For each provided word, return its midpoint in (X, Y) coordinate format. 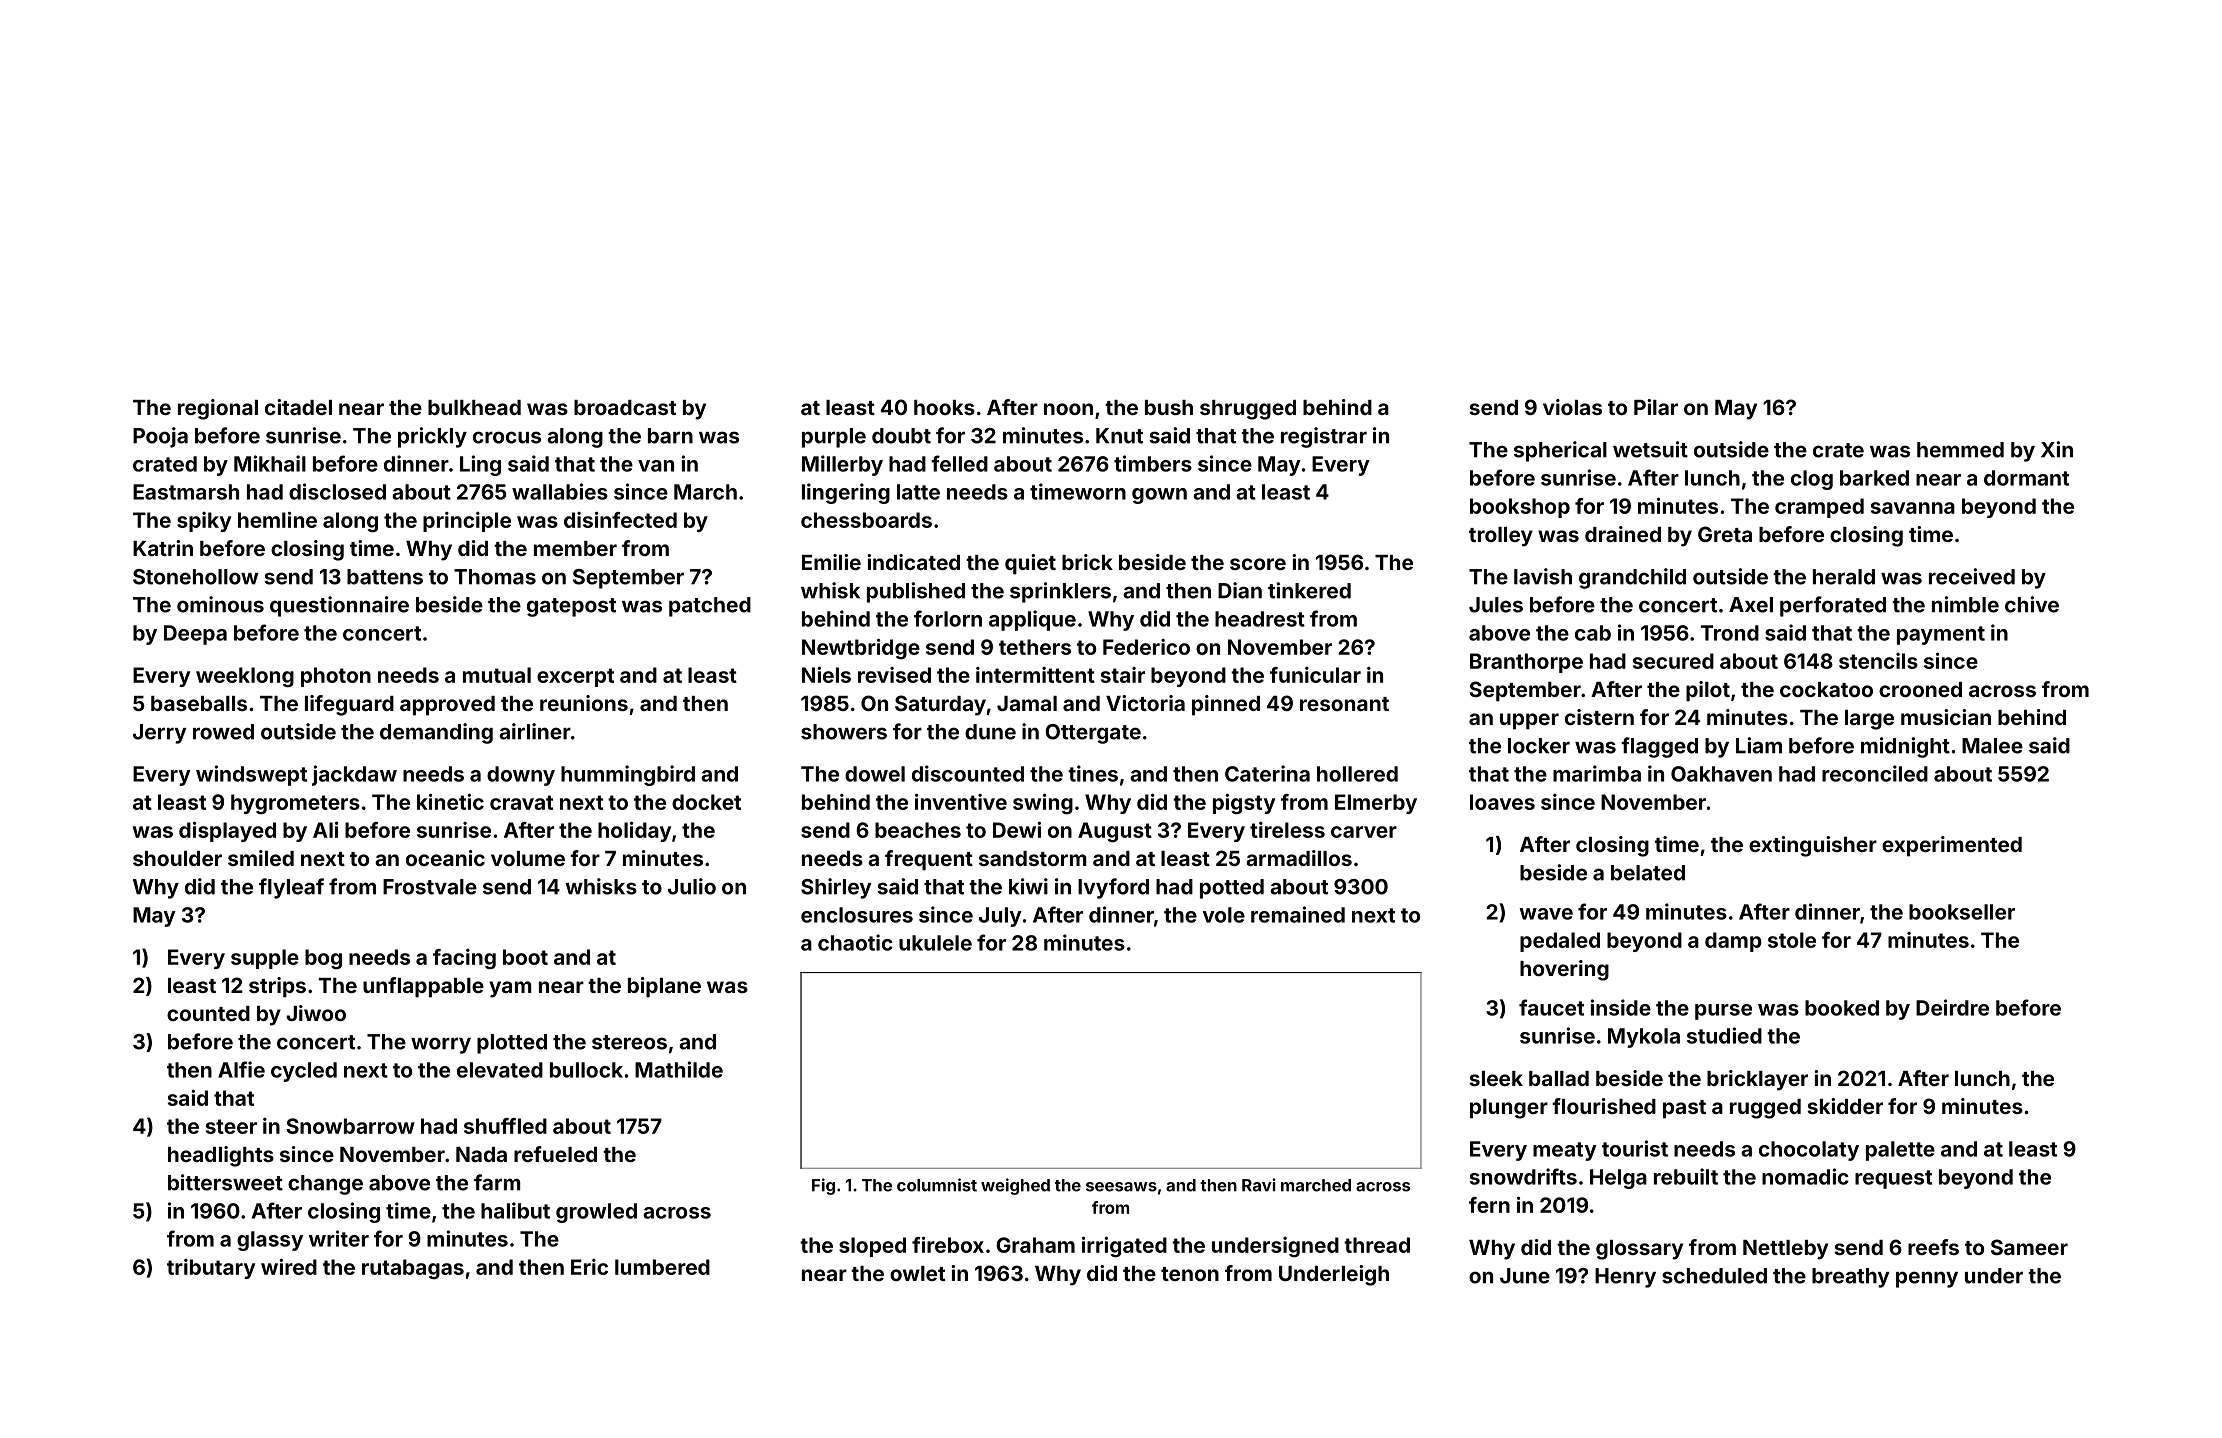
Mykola (1644, 1038)
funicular (1315, 675)
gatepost (571, 607)
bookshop (1520, 508)
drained (1623, 534)
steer (231, 1126)
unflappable (423, 987)
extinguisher (1813, 846)
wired (289, 1267)
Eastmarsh (186, 492)
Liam (1759, 745)
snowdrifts (1523, 1176)
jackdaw (354, 775)
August (1115, 832)
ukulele (935, 943)
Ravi (1259, 1185)
